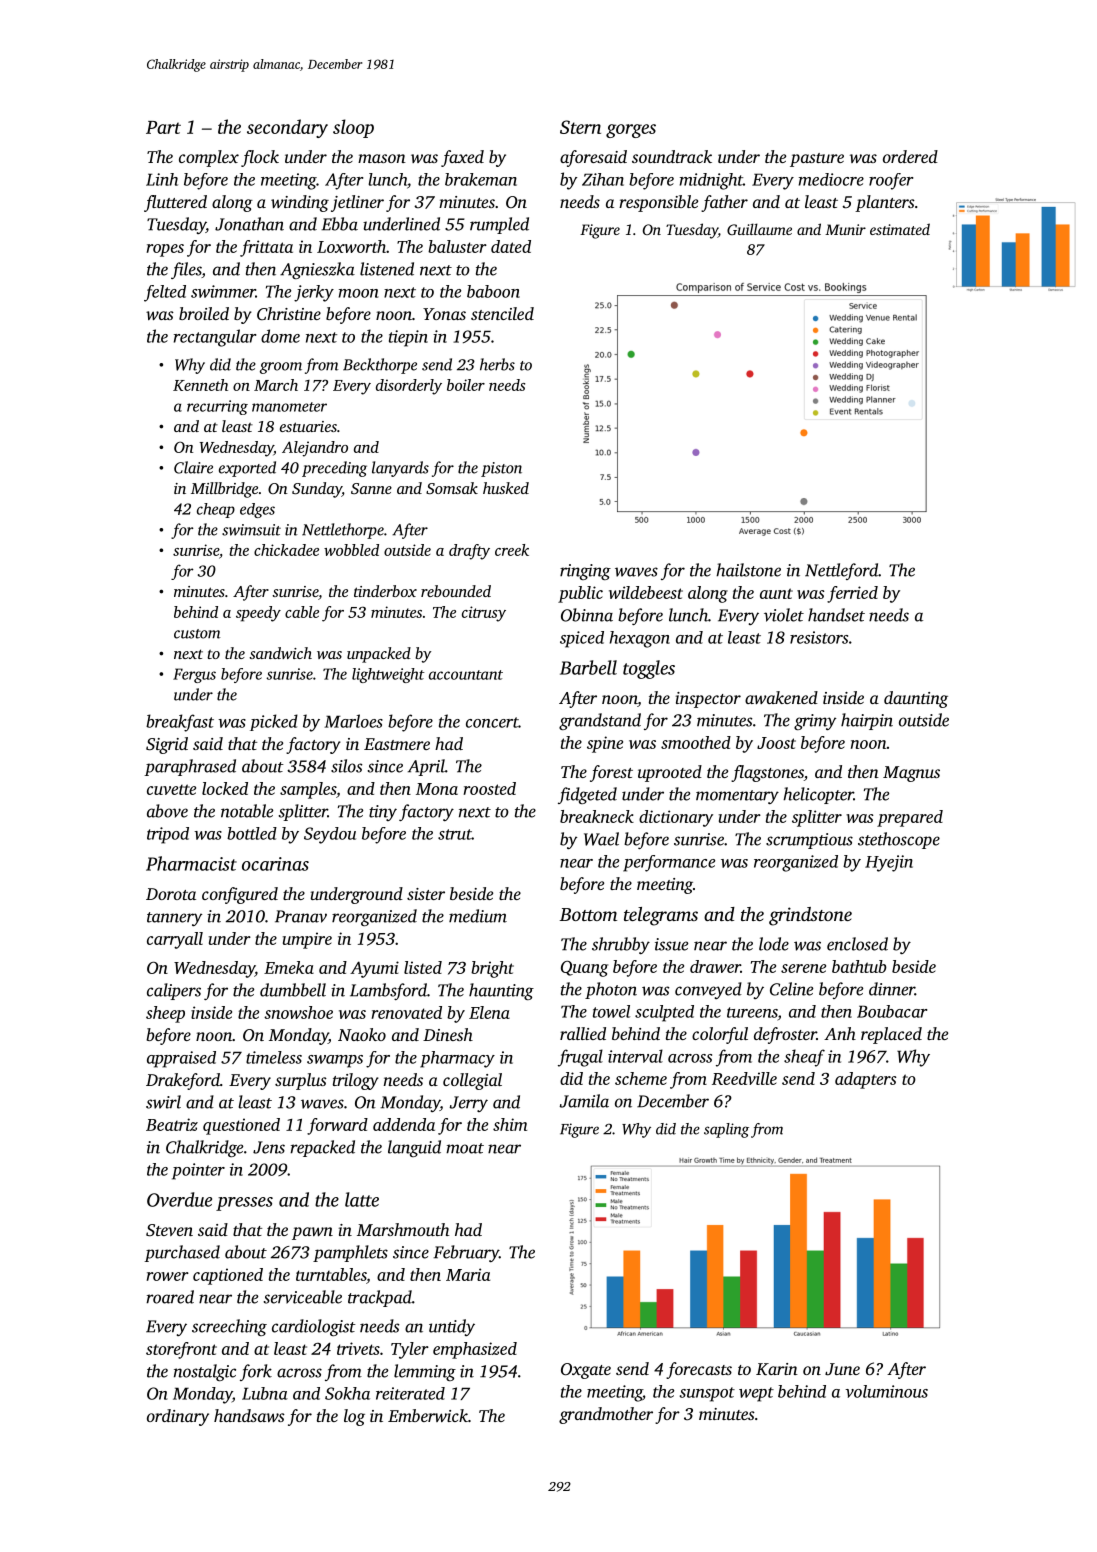 The height and width of the screenshot is (1552, 1097). I want to click on Nettleford, so click(841, 571).
